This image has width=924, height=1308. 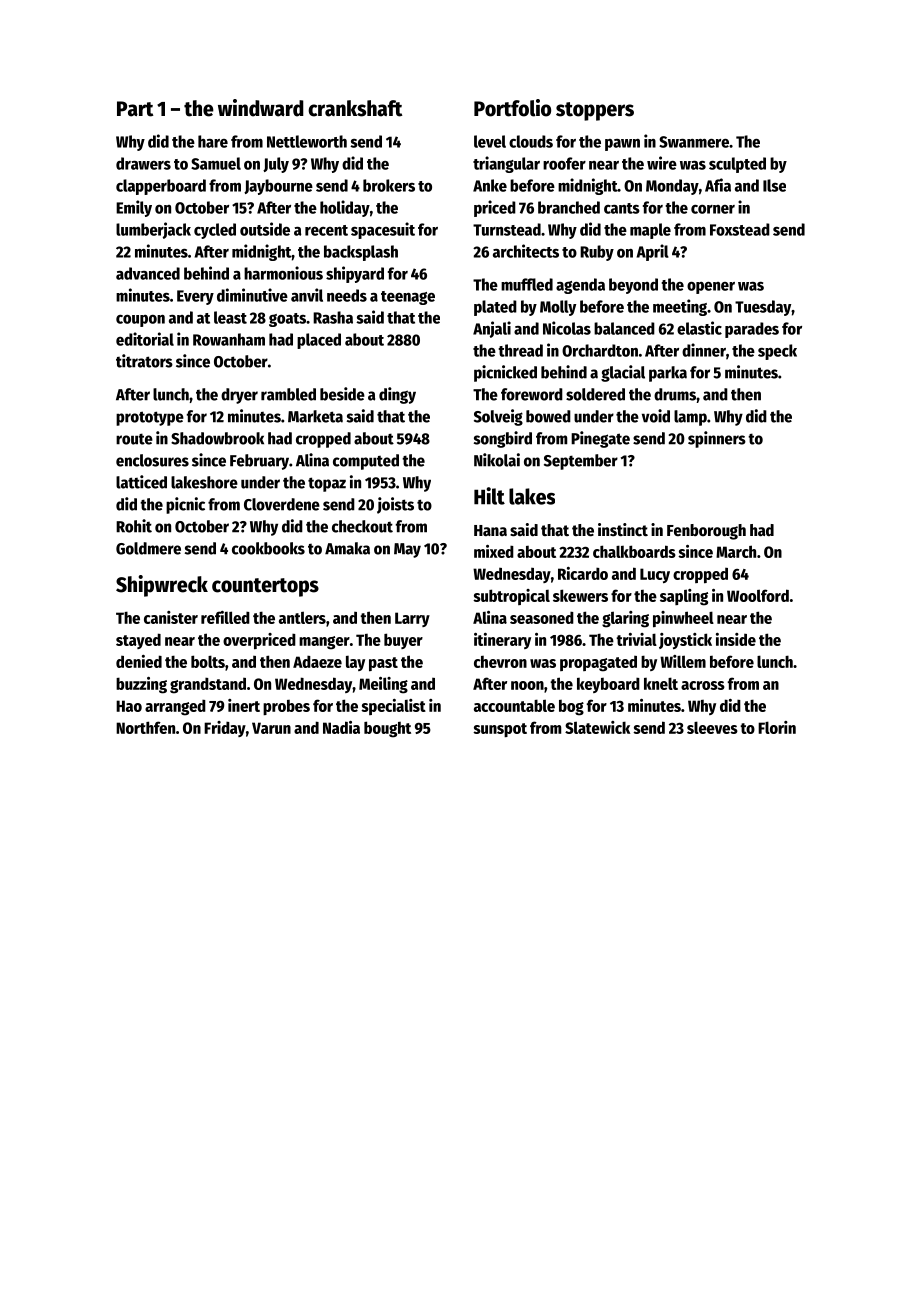 What do you see at coordinates (397, 395) in the image?
I see `dingy` at bounding box center [397, 395].
